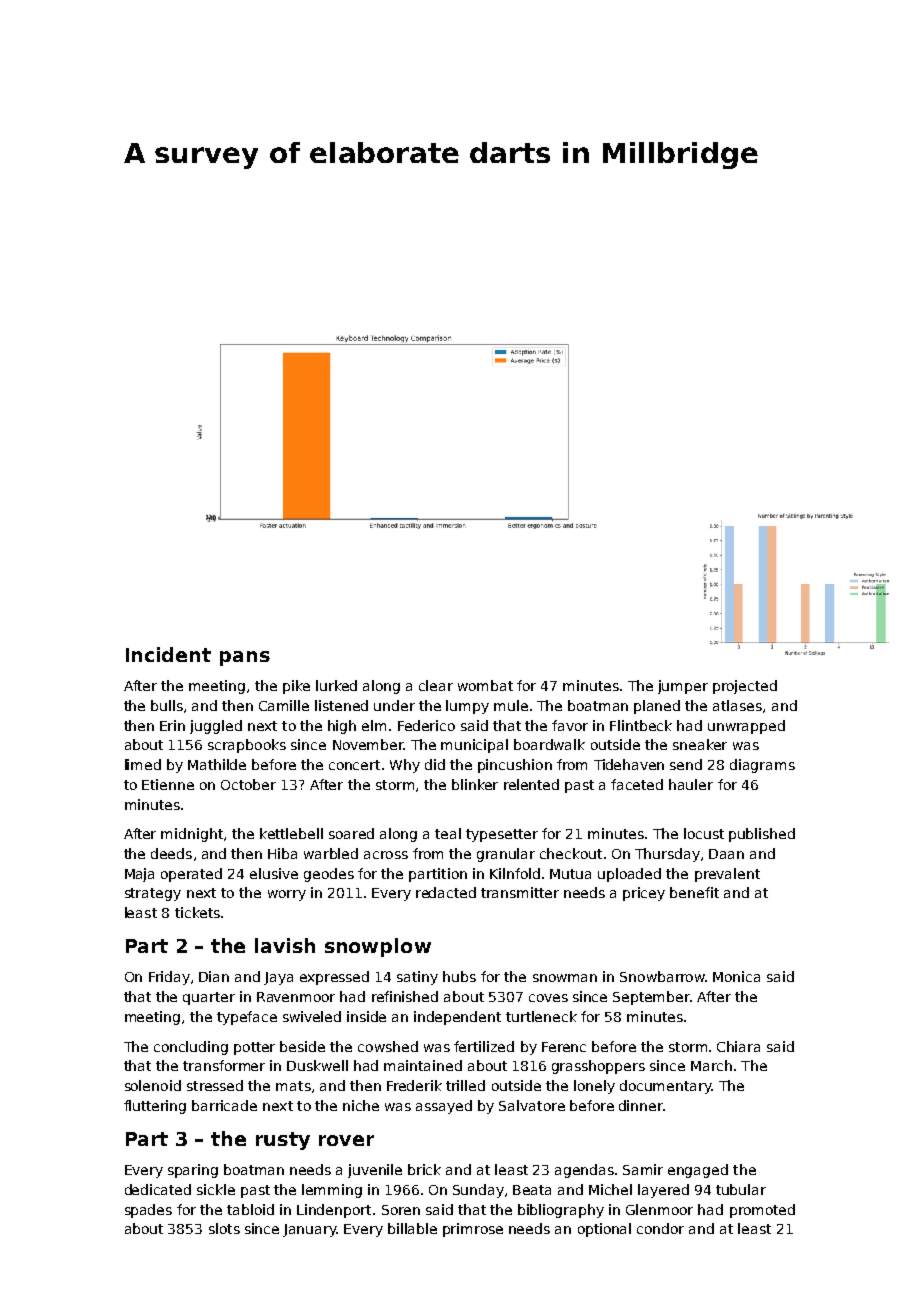 Image resolution: width=924 pixels, height=1314 pixels. What do you see at coordinates (284, 705) in the page?
I see `Camille` at bounding box center [284, 705].
